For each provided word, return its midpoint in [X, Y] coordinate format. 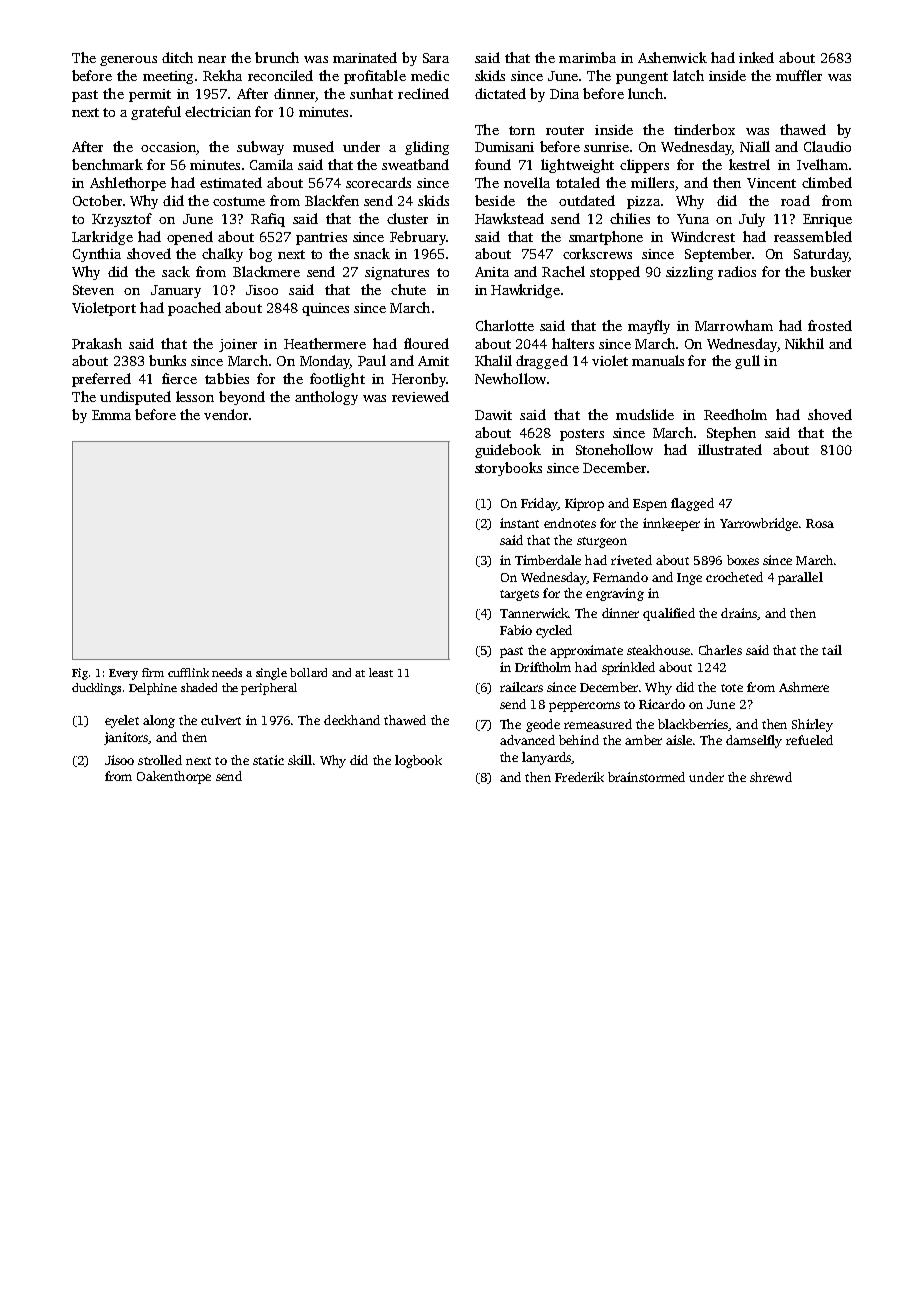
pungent [642, 78]
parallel [800, 578]
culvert [221, 720]
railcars [521, 687]
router [565, 130]
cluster [407, 218]
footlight [337, 380]
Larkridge [102, 238]
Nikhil [804, 343]
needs [227, 672]
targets [519, 595]
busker [830, 271]
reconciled [280, 75]
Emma [111, 415]
